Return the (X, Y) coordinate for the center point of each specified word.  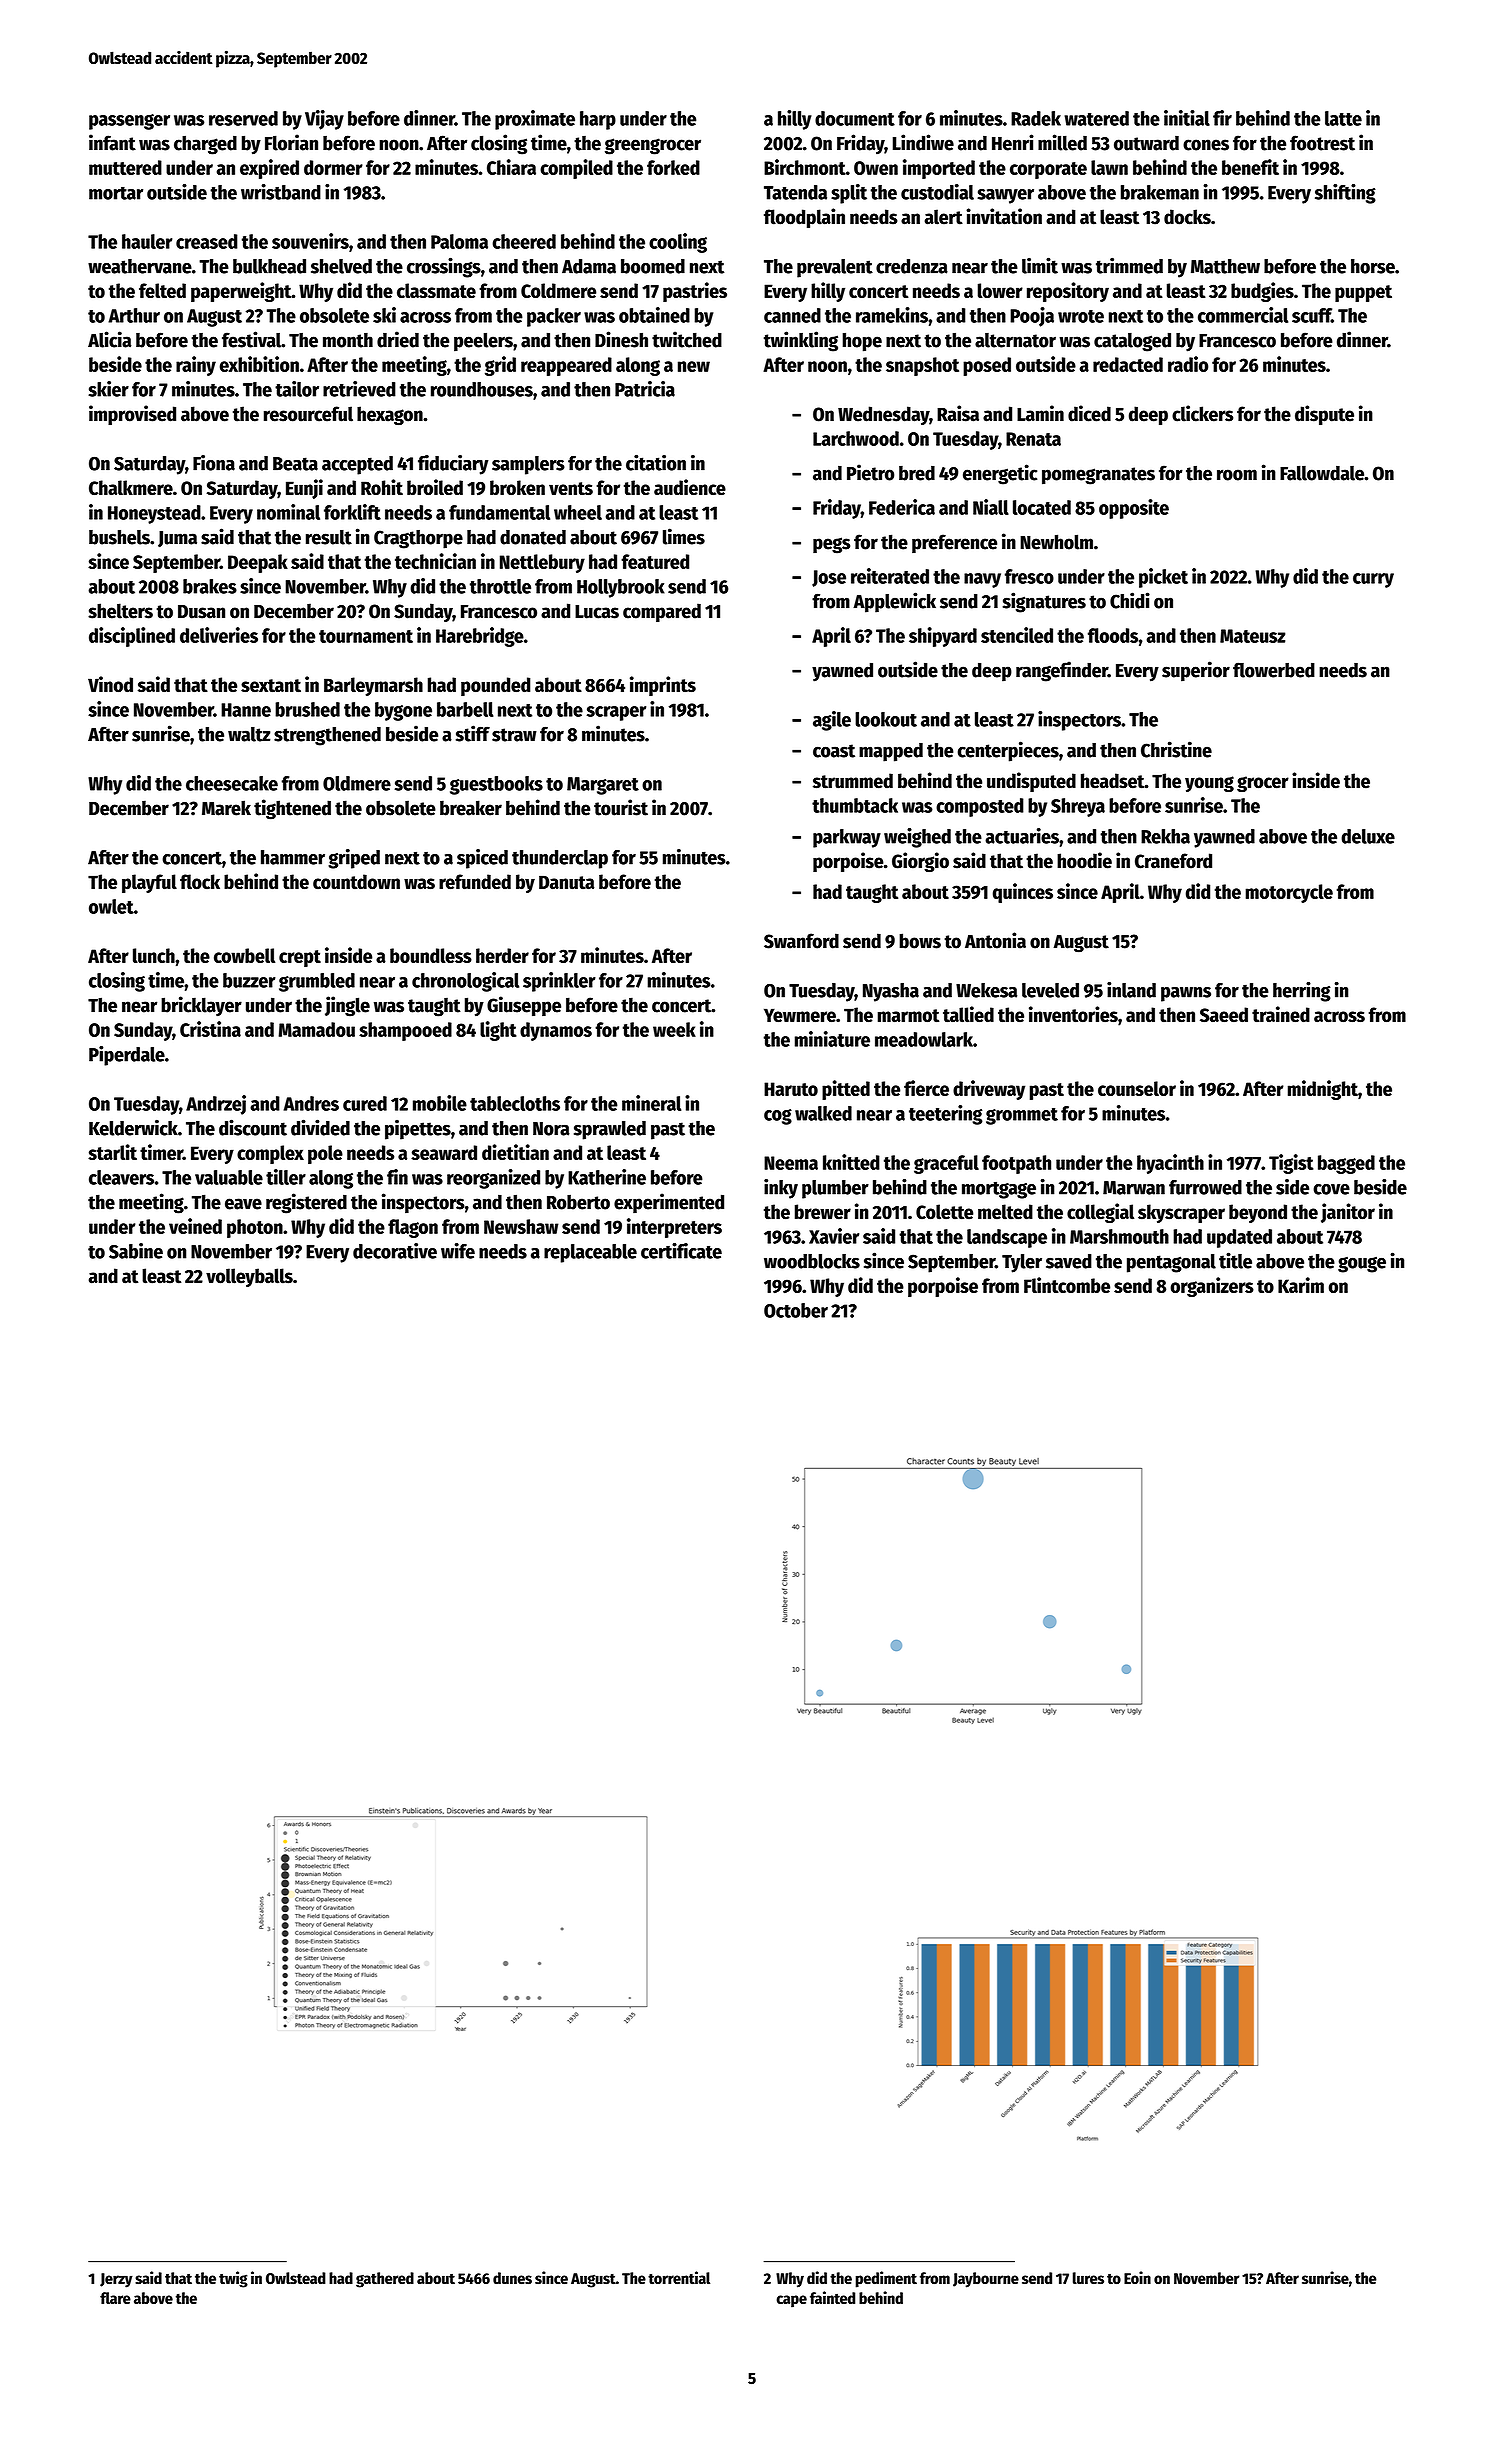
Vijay (324, 120)
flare (115, 2298)
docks (1187, 217)
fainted (832, 2297)
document (855, 118)
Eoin (1137, 2277)
